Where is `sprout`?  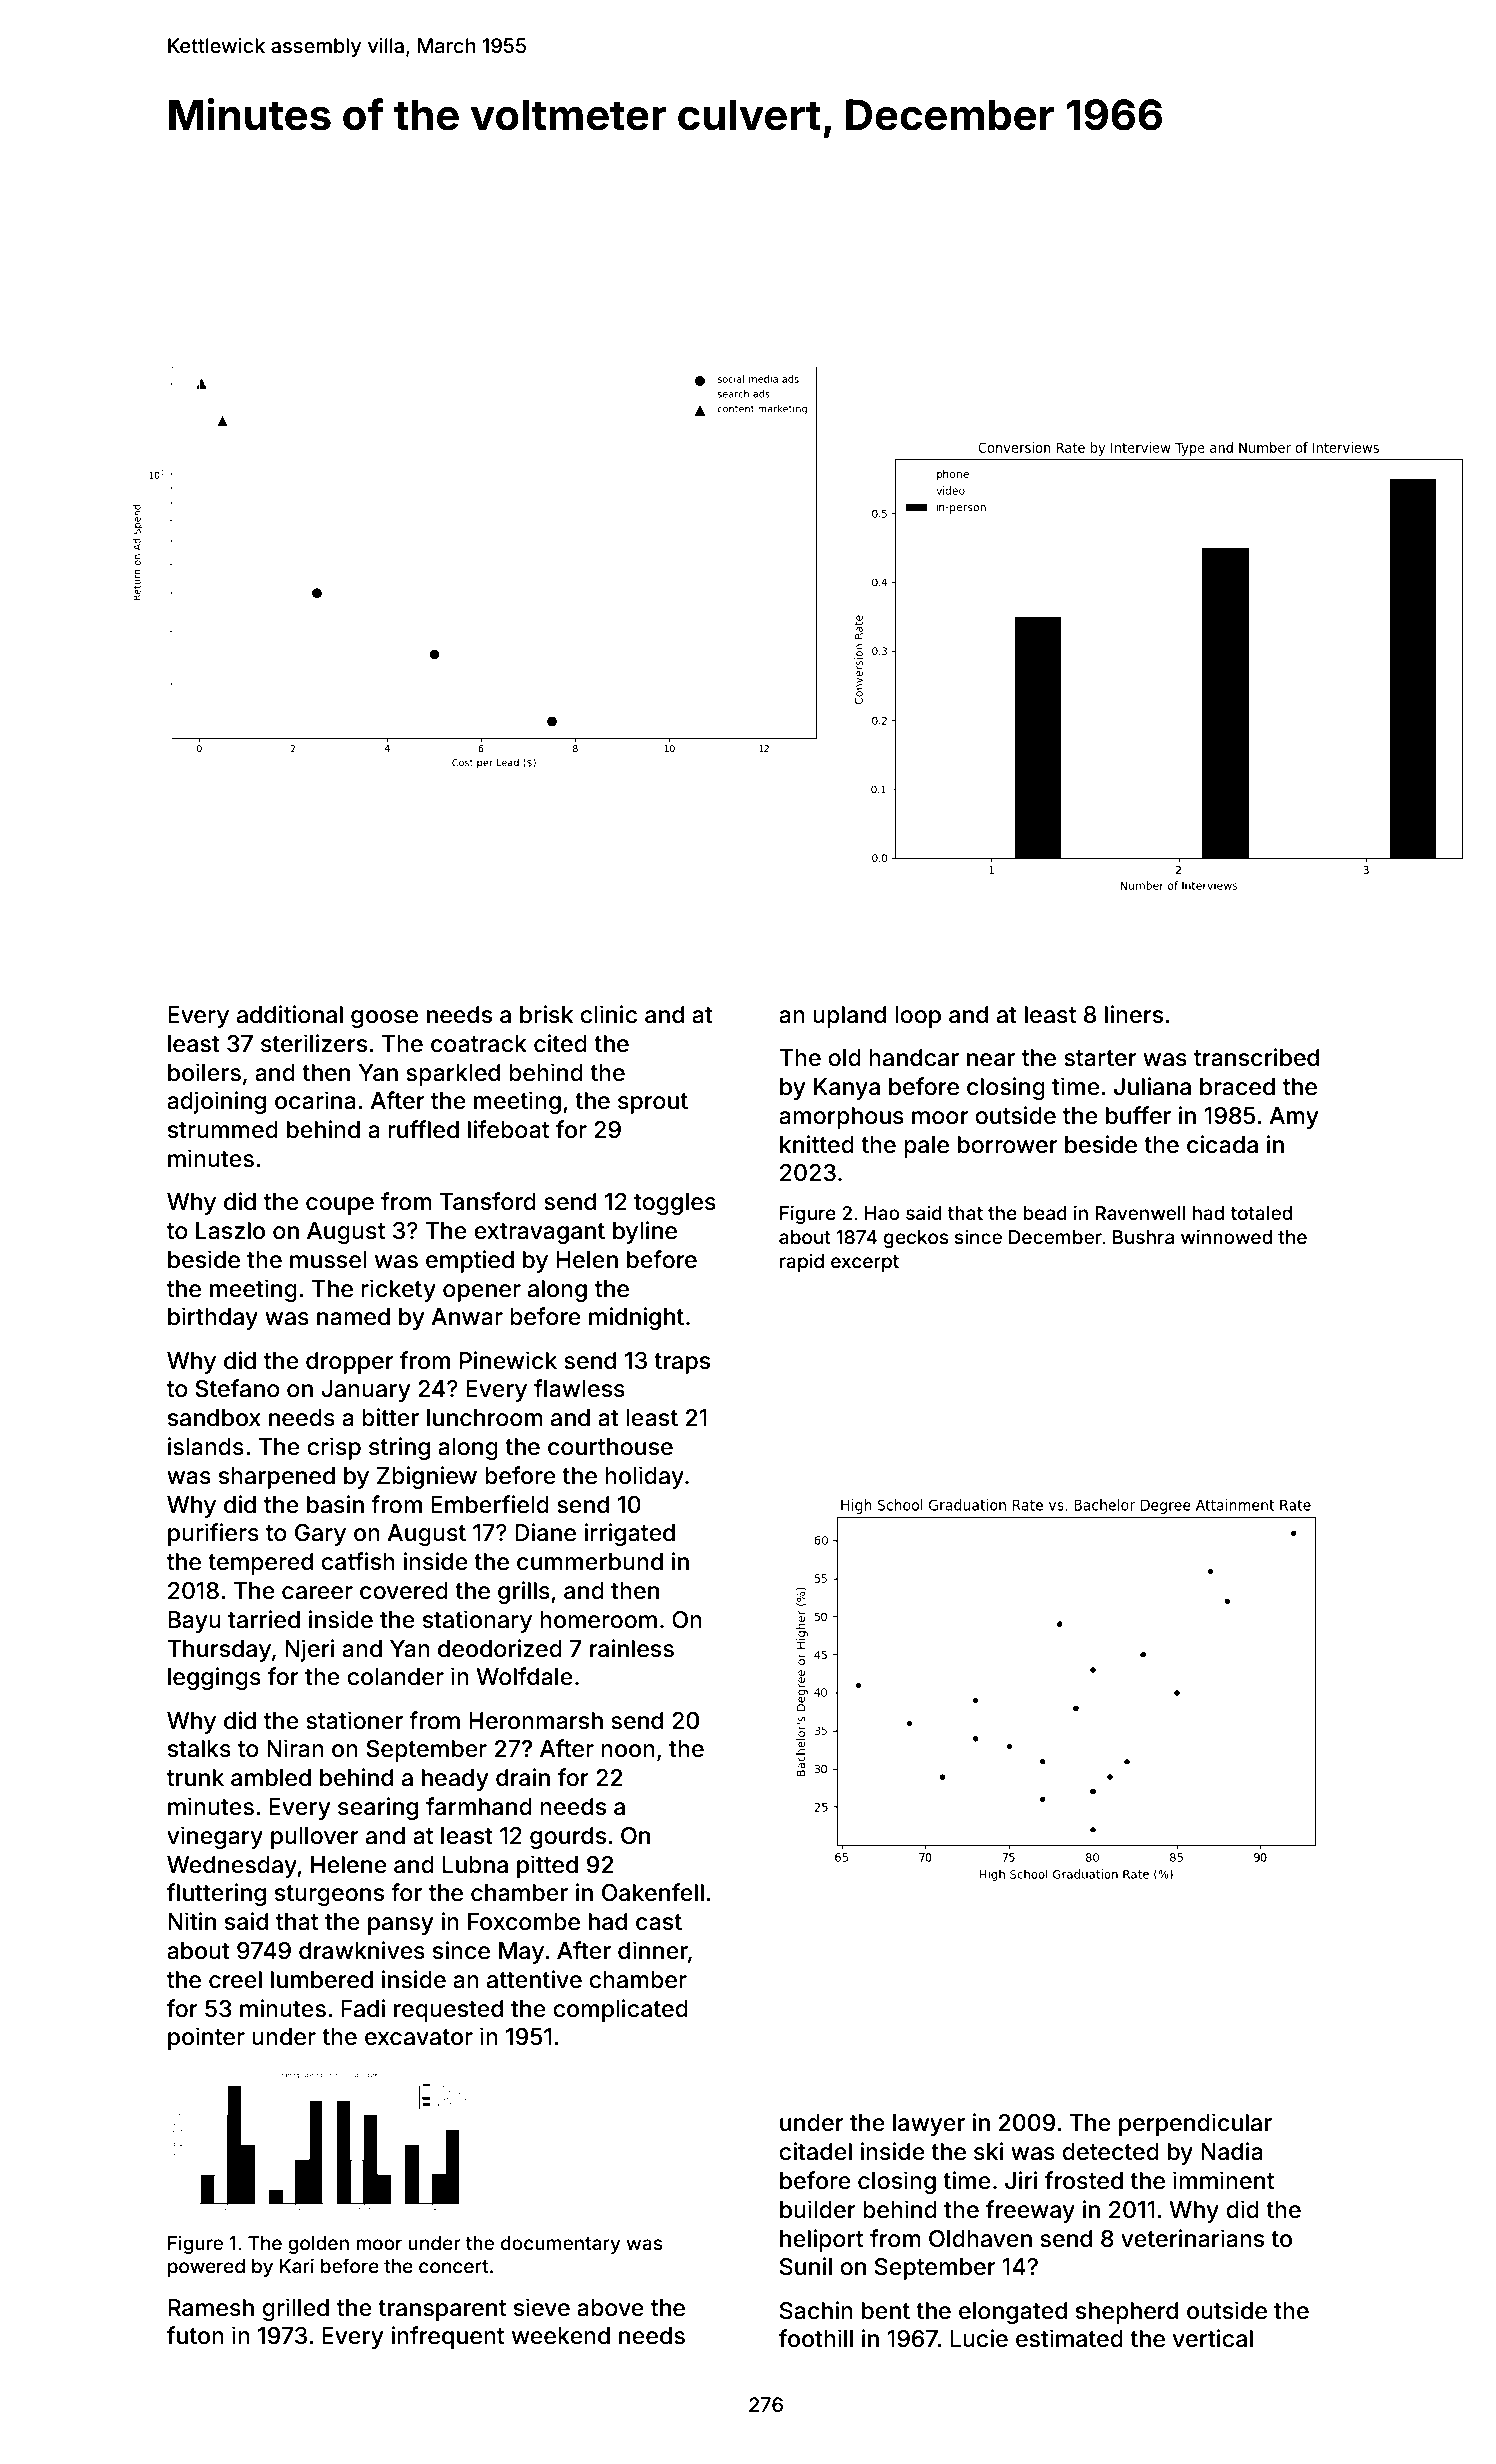 sprout is located at coordinates (653, 1103).
